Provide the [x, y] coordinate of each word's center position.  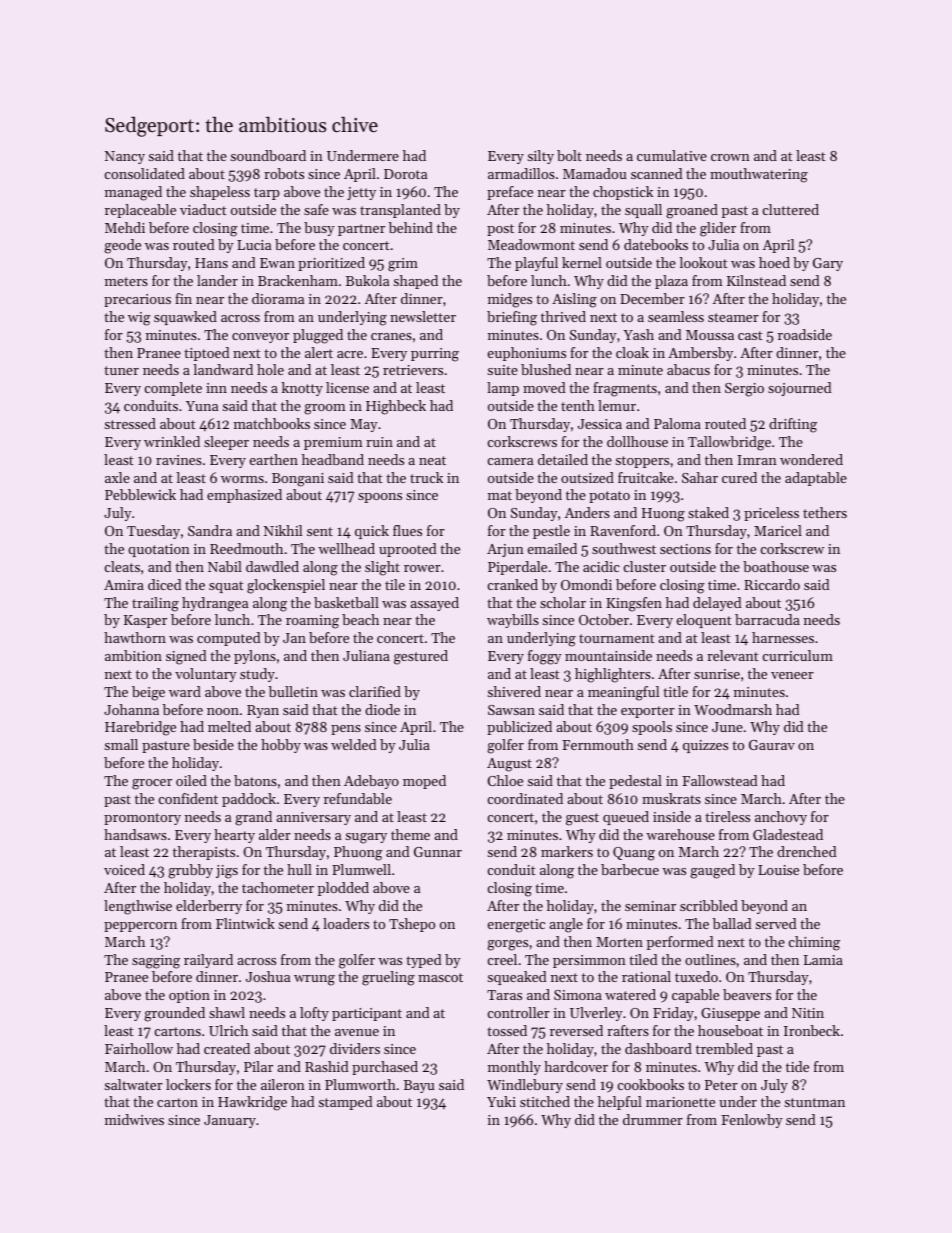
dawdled [272, 566]
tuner [121, 370]
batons [255, 780]
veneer [792, 675]
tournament [617, 638]
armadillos [521, 173]
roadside [805, 334]
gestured [421, 657]
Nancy [125, 157]
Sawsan [511, 710]
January [230, 1121]
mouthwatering [759, 175]
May [364, 425]
